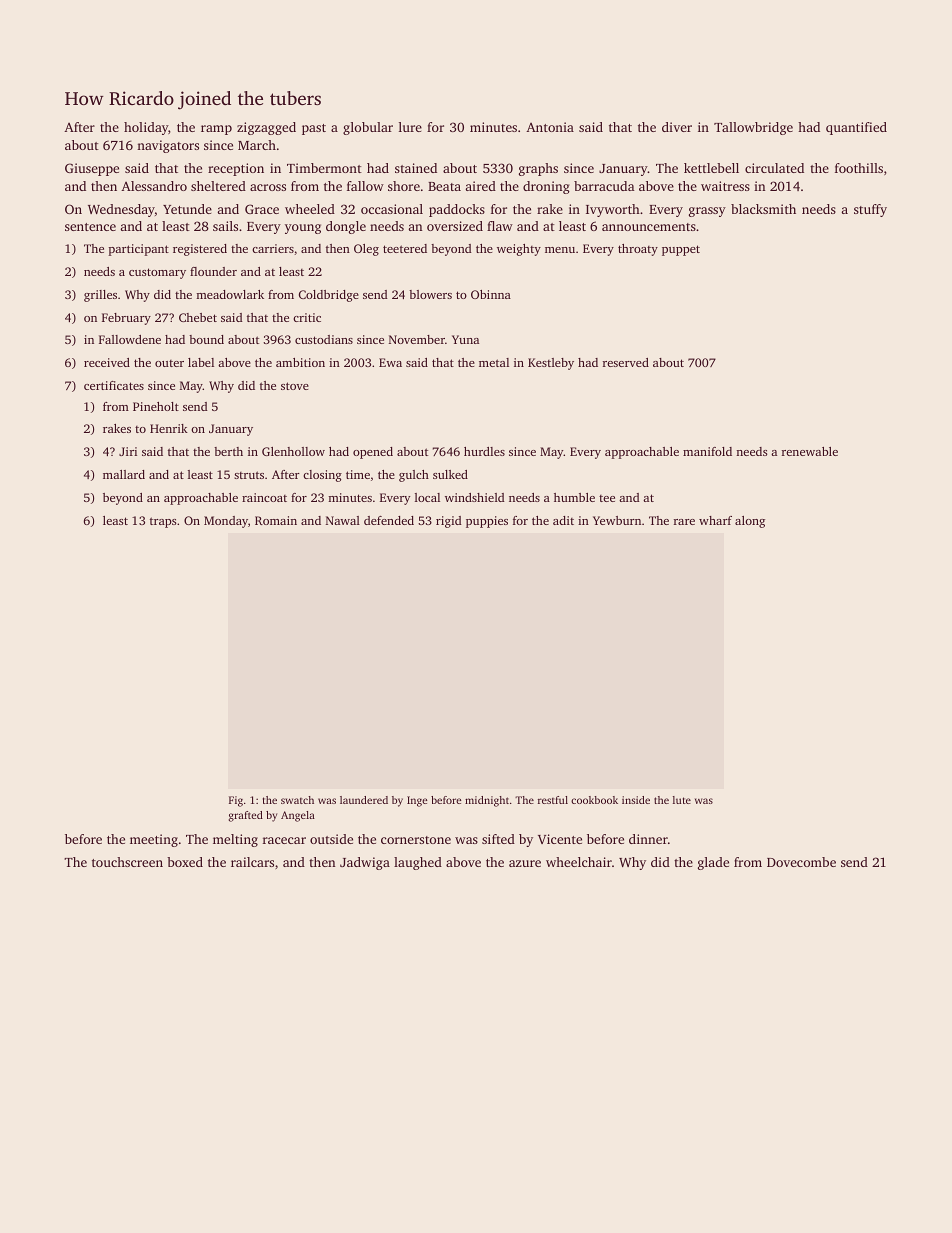  Describe the element at coordinates (449, 522) in the page. I see `rigid` at that location.
